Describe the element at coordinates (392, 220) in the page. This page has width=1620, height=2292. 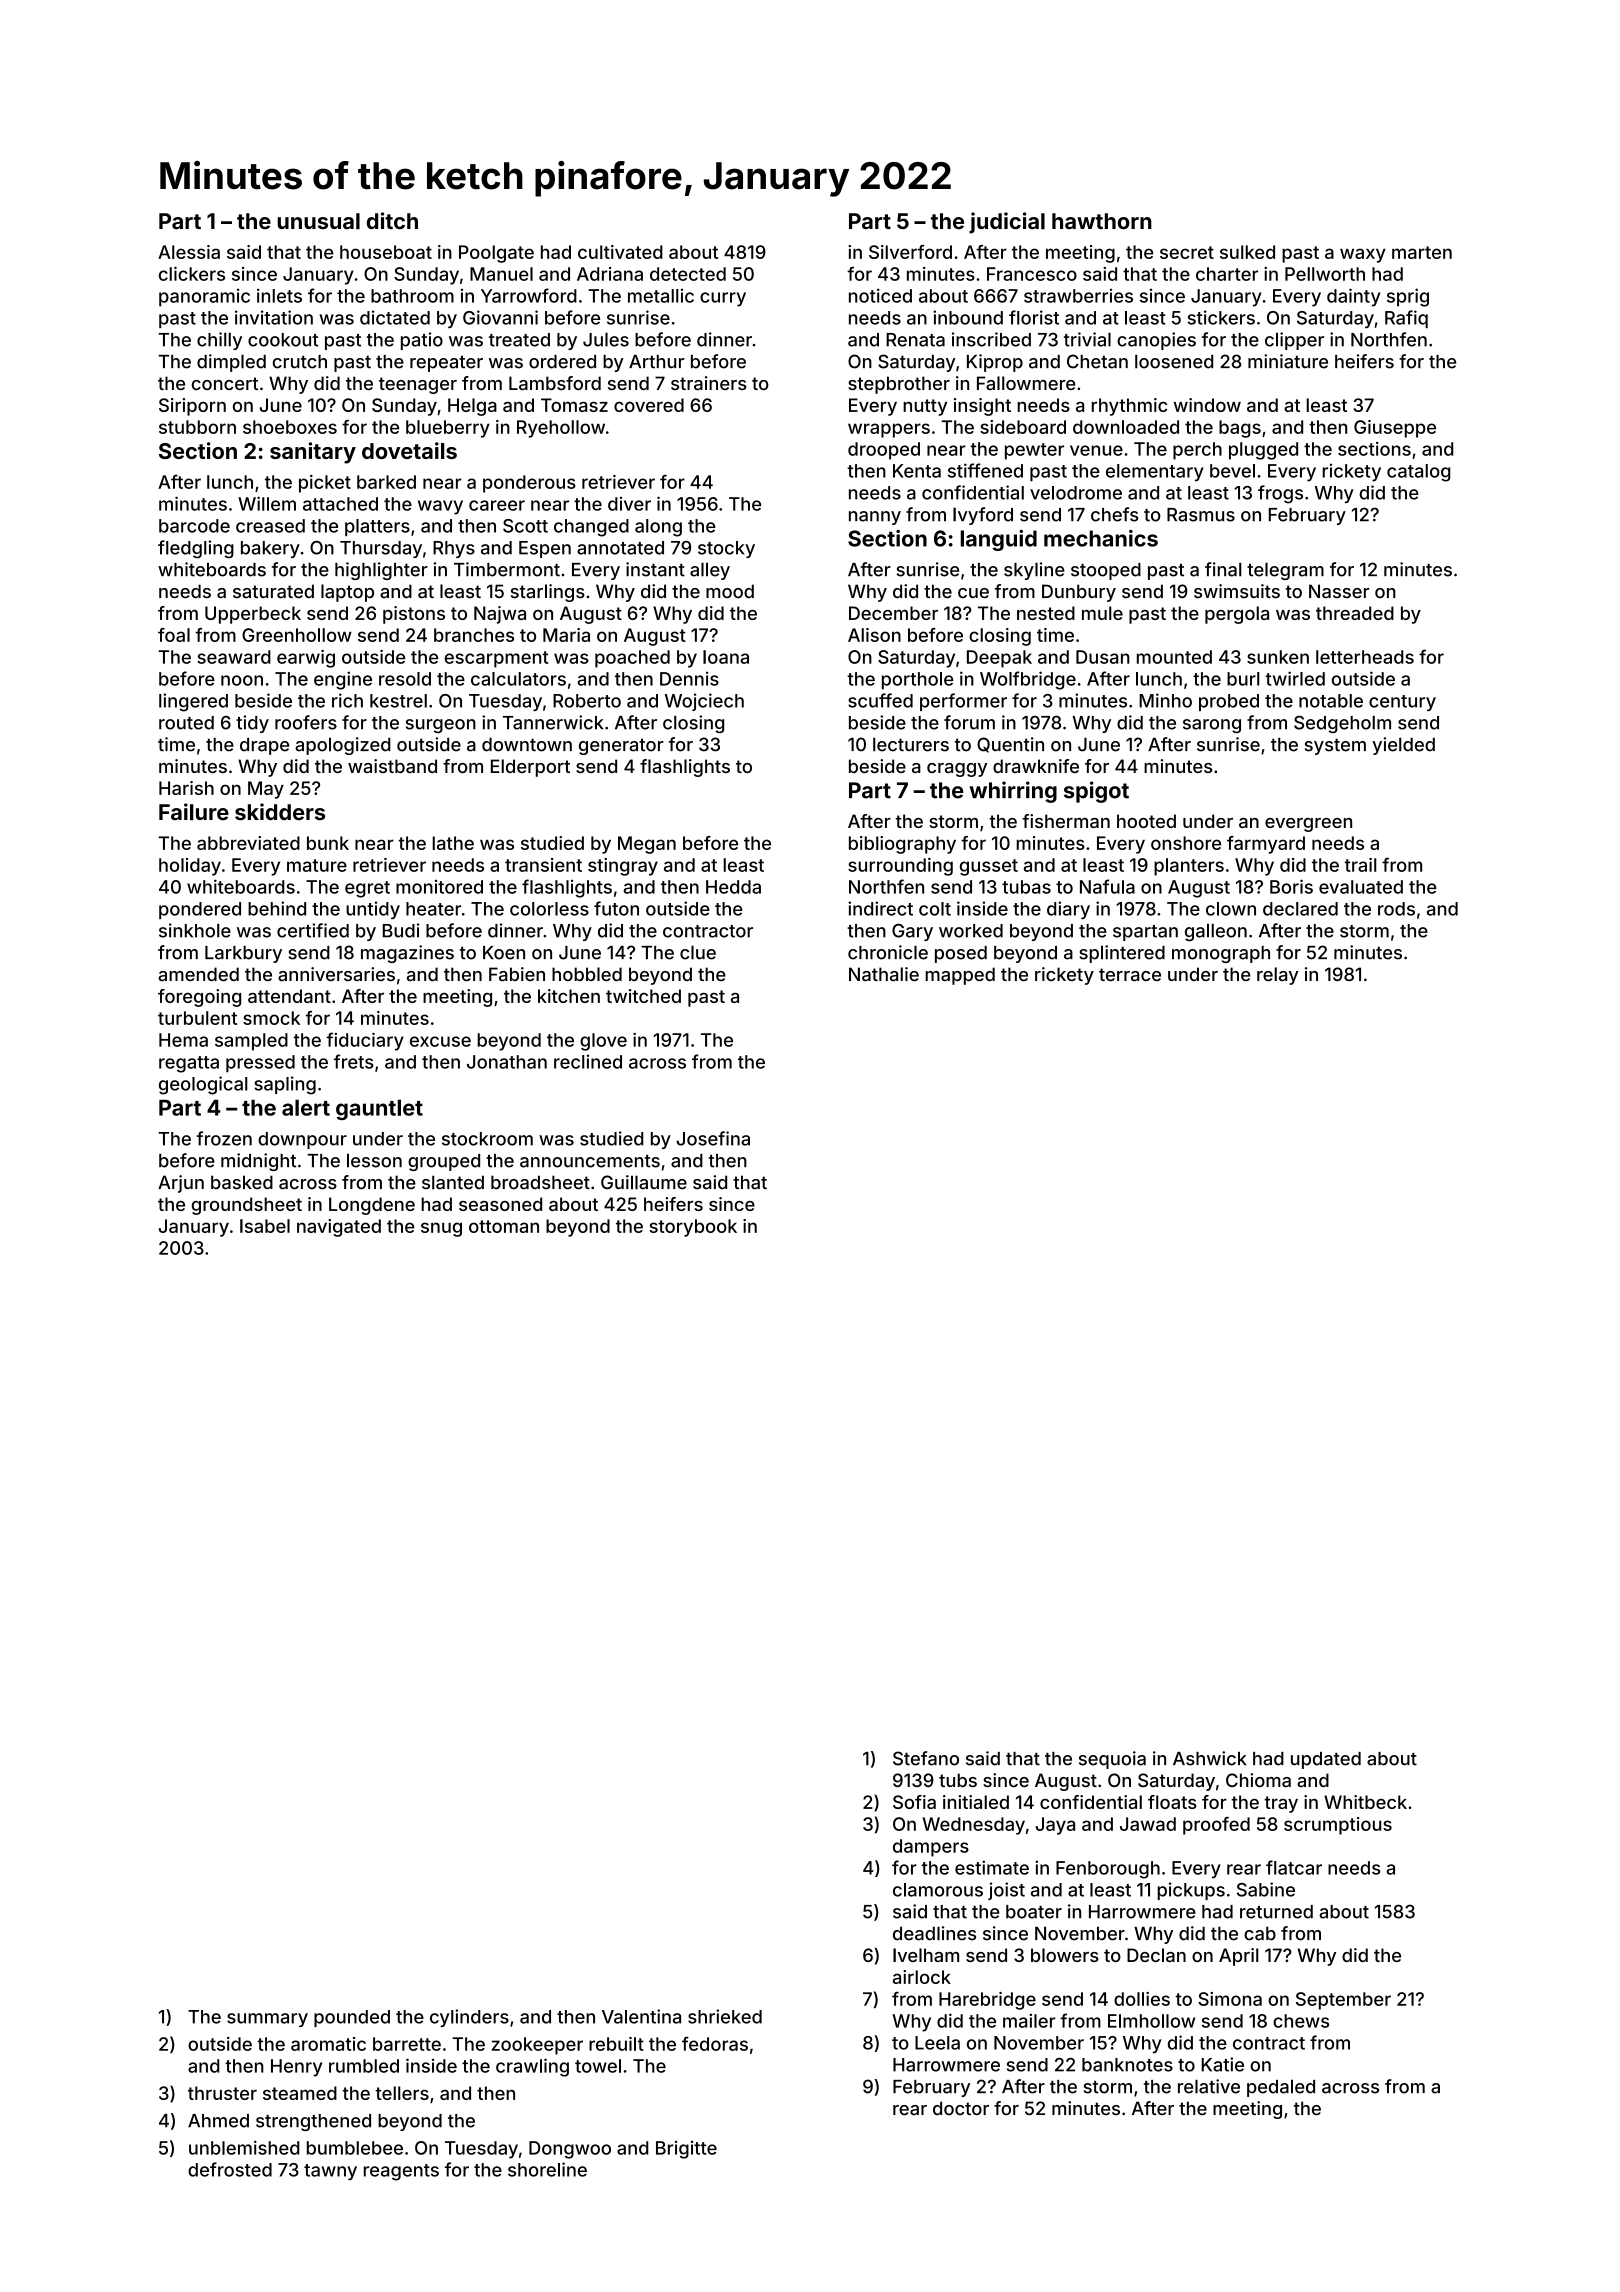
I see `ditch` at that location.
